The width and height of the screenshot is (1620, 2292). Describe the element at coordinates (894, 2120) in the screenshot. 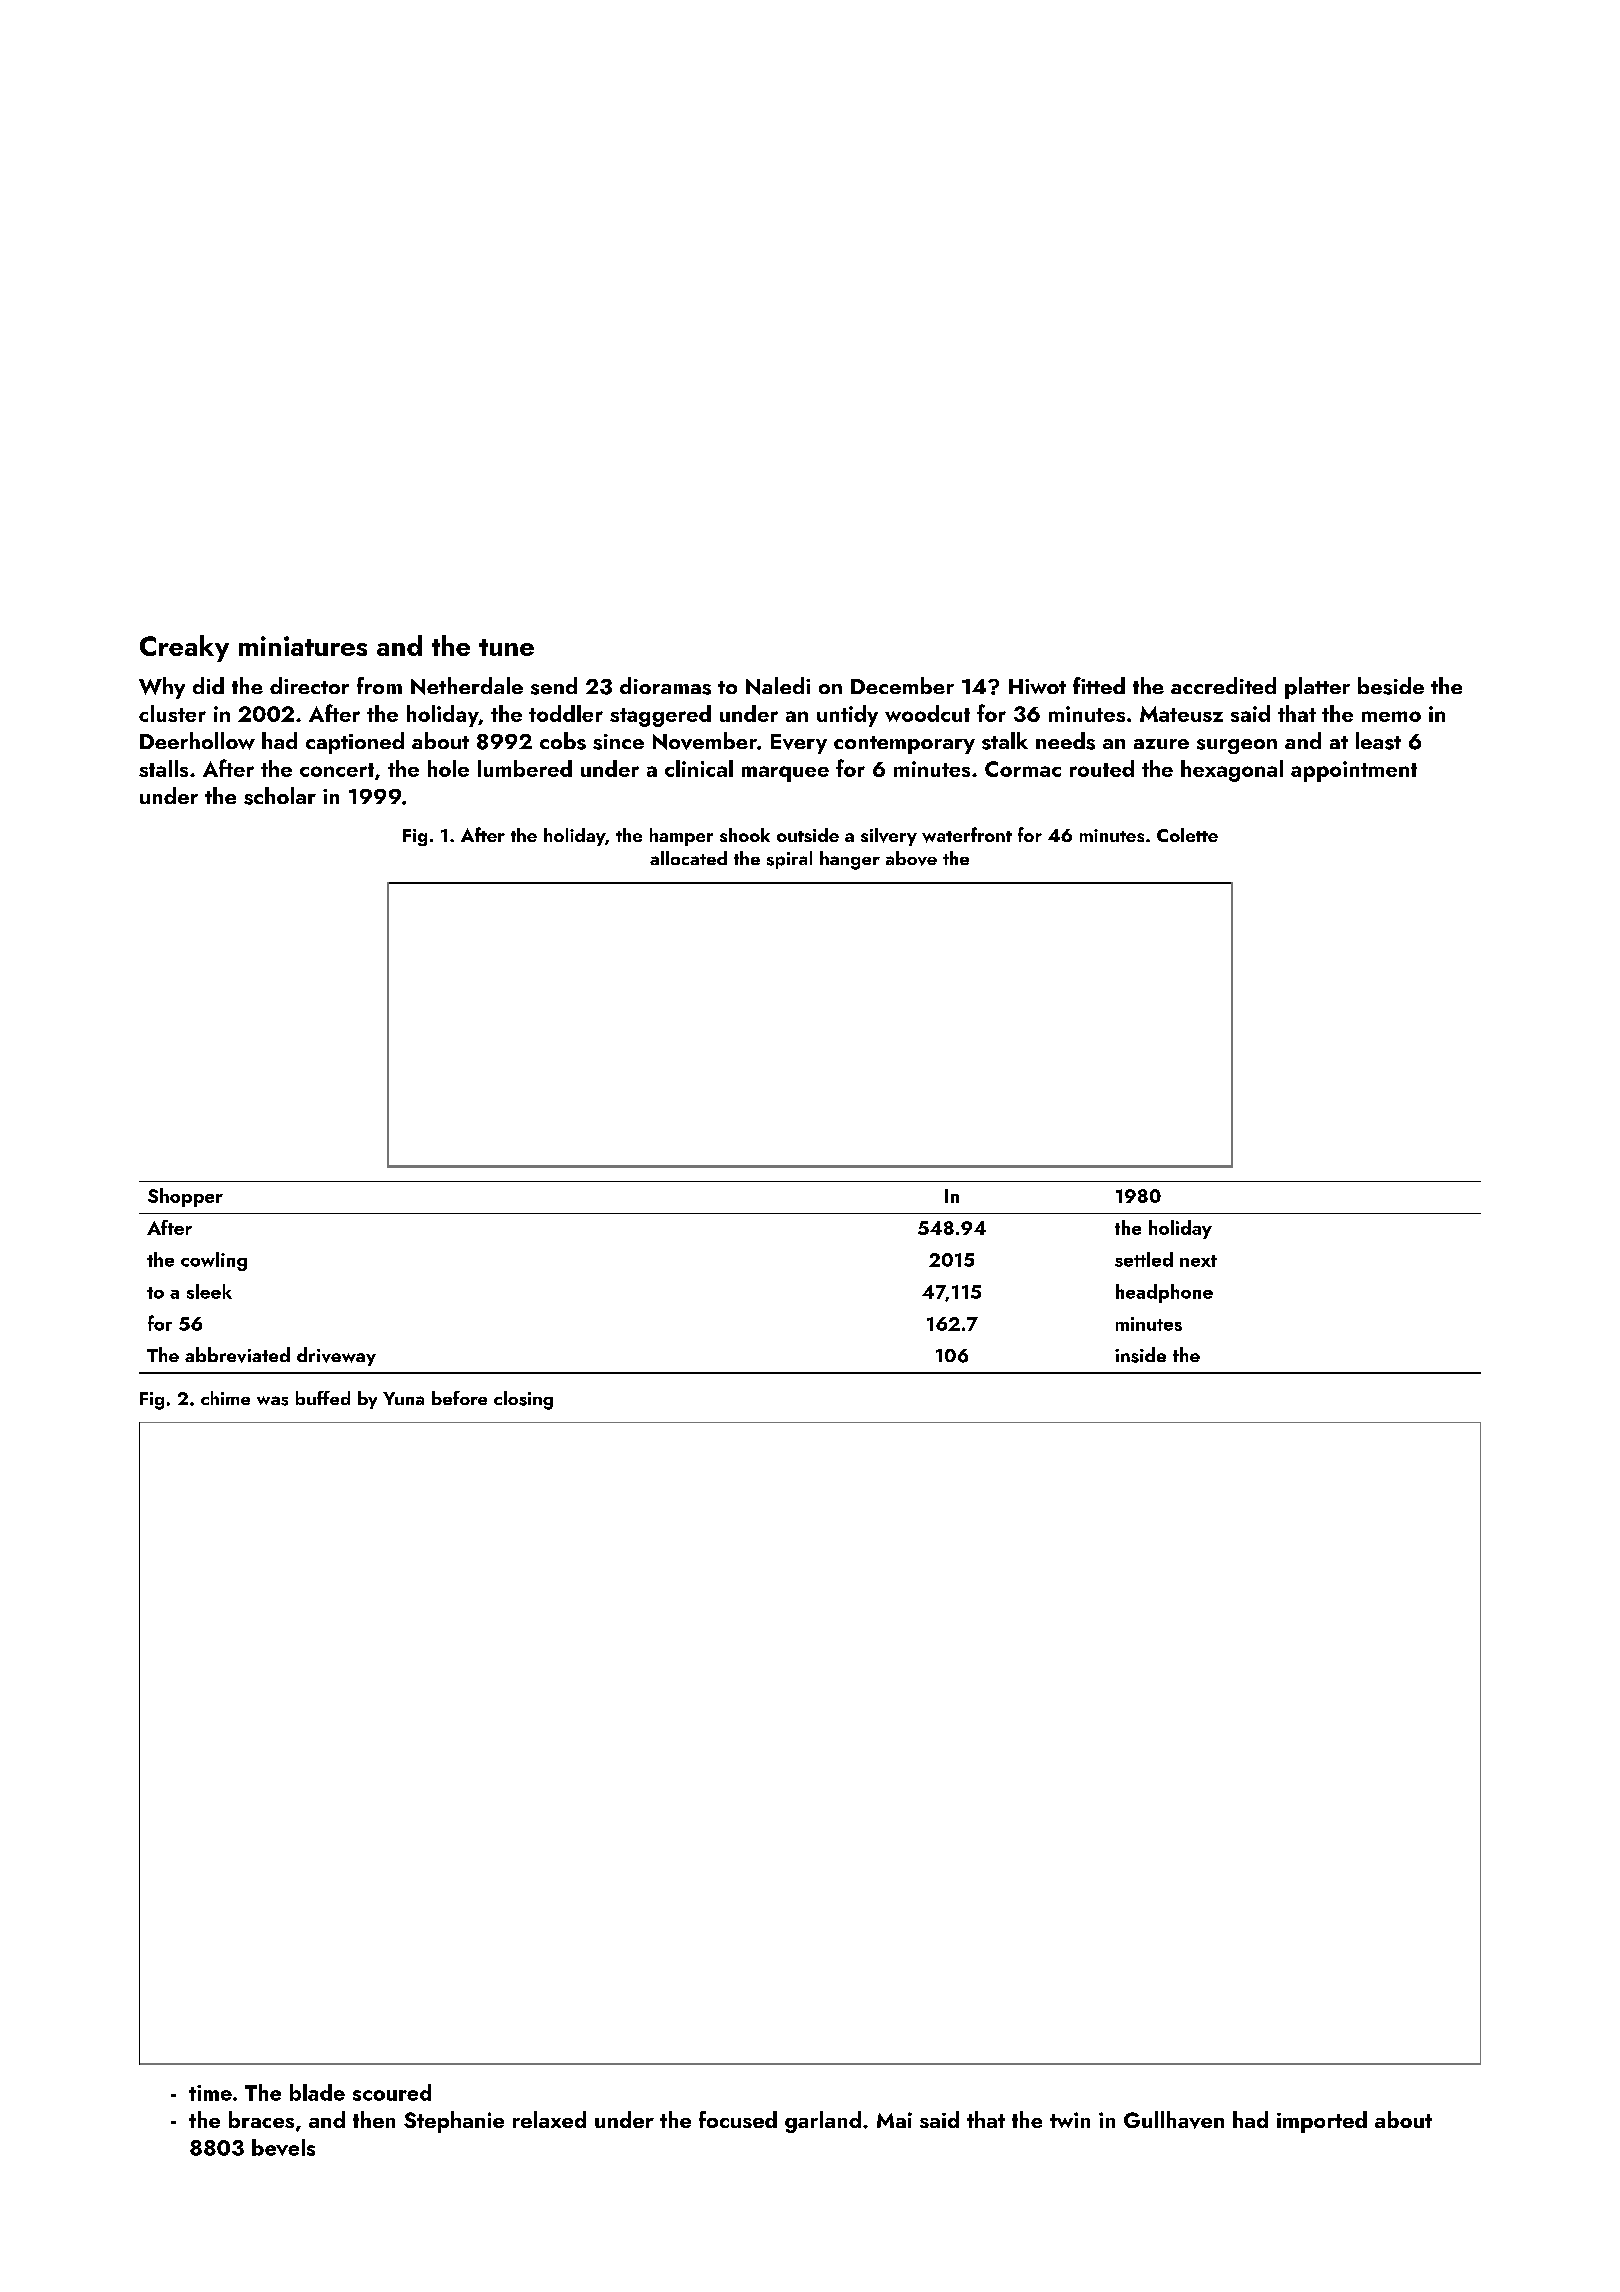

I see `Mai` at that location.
